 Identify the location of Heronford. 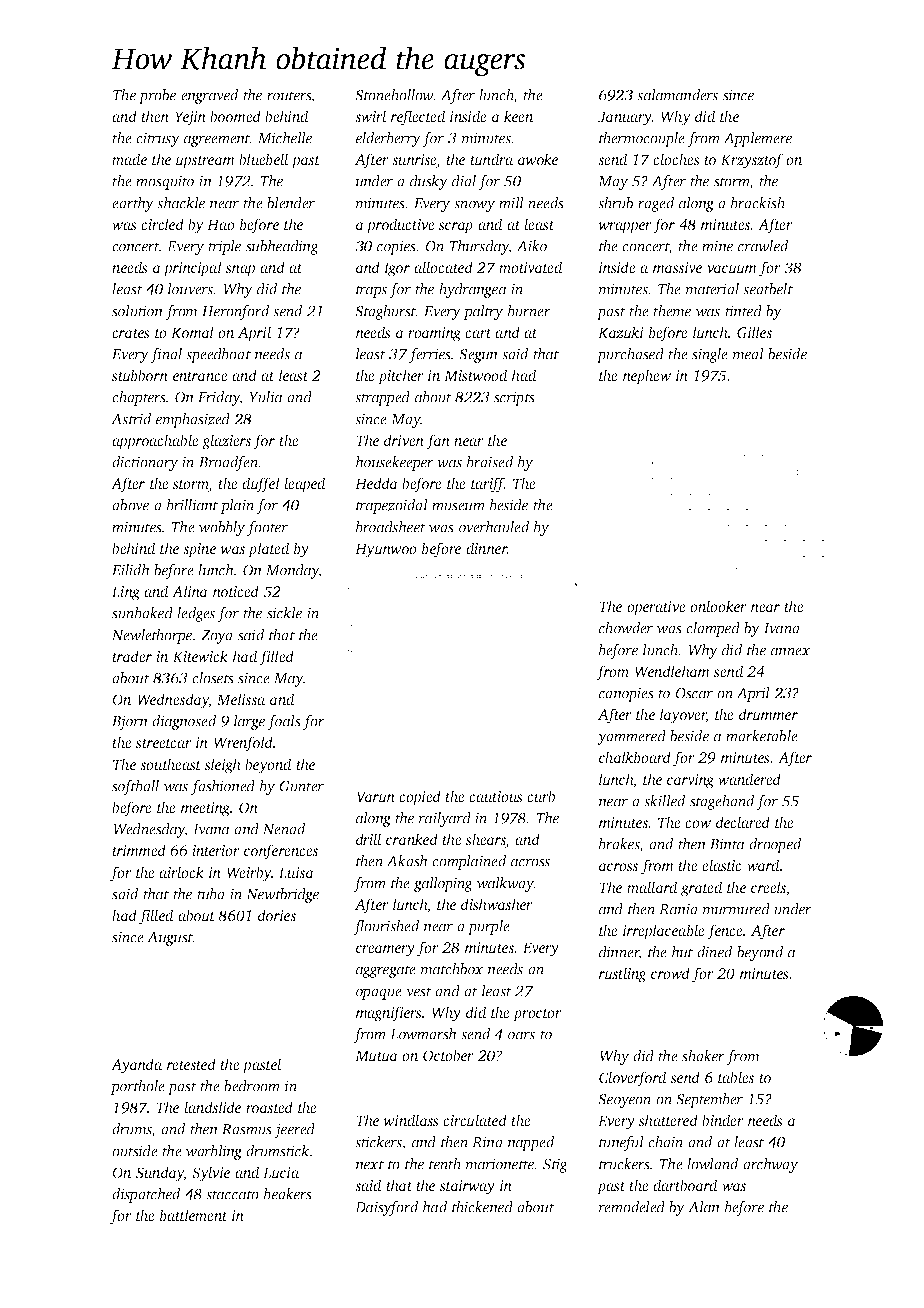
(235, 312).
